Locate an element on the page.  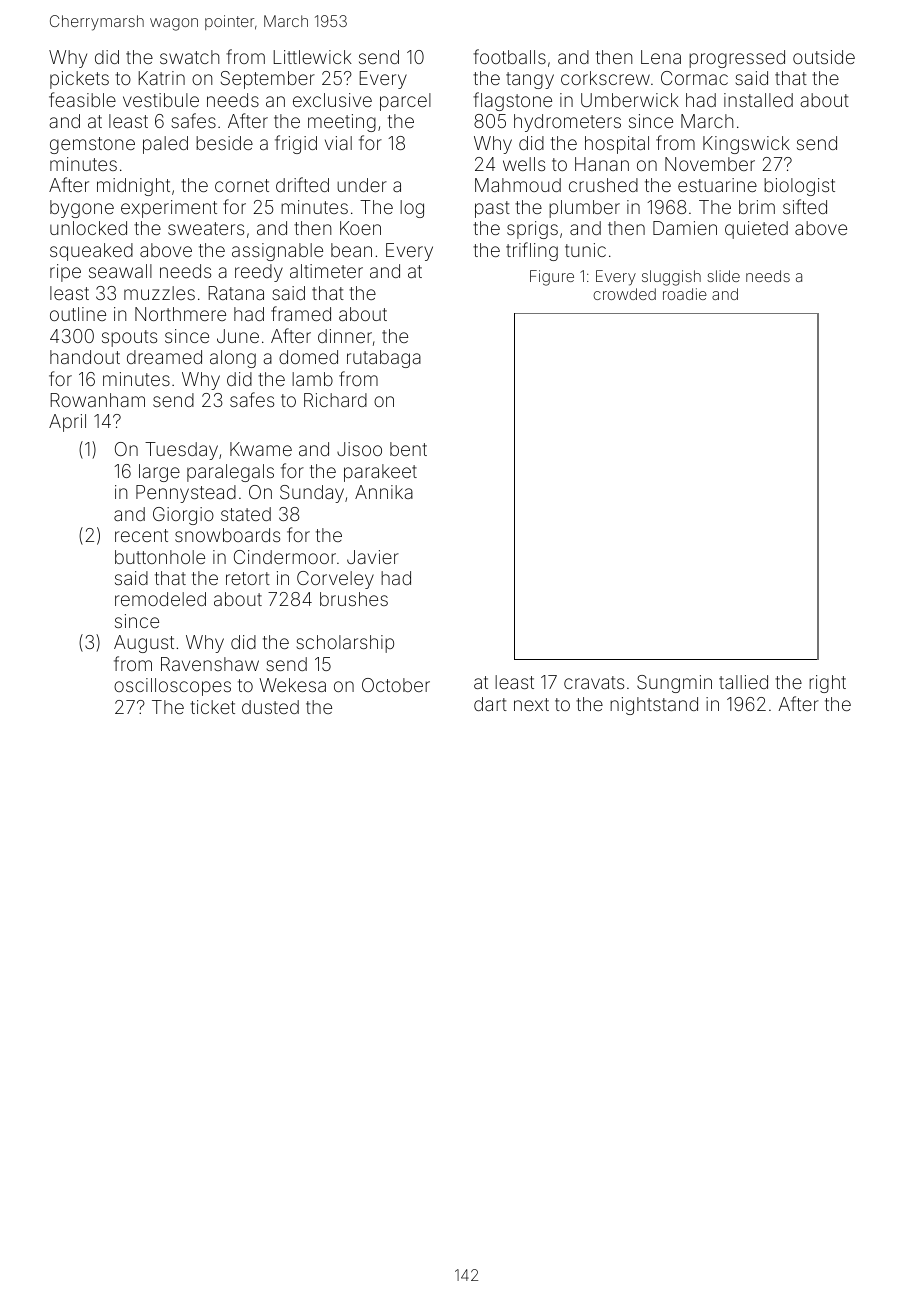
installed is located at coordinates (758, 100).
